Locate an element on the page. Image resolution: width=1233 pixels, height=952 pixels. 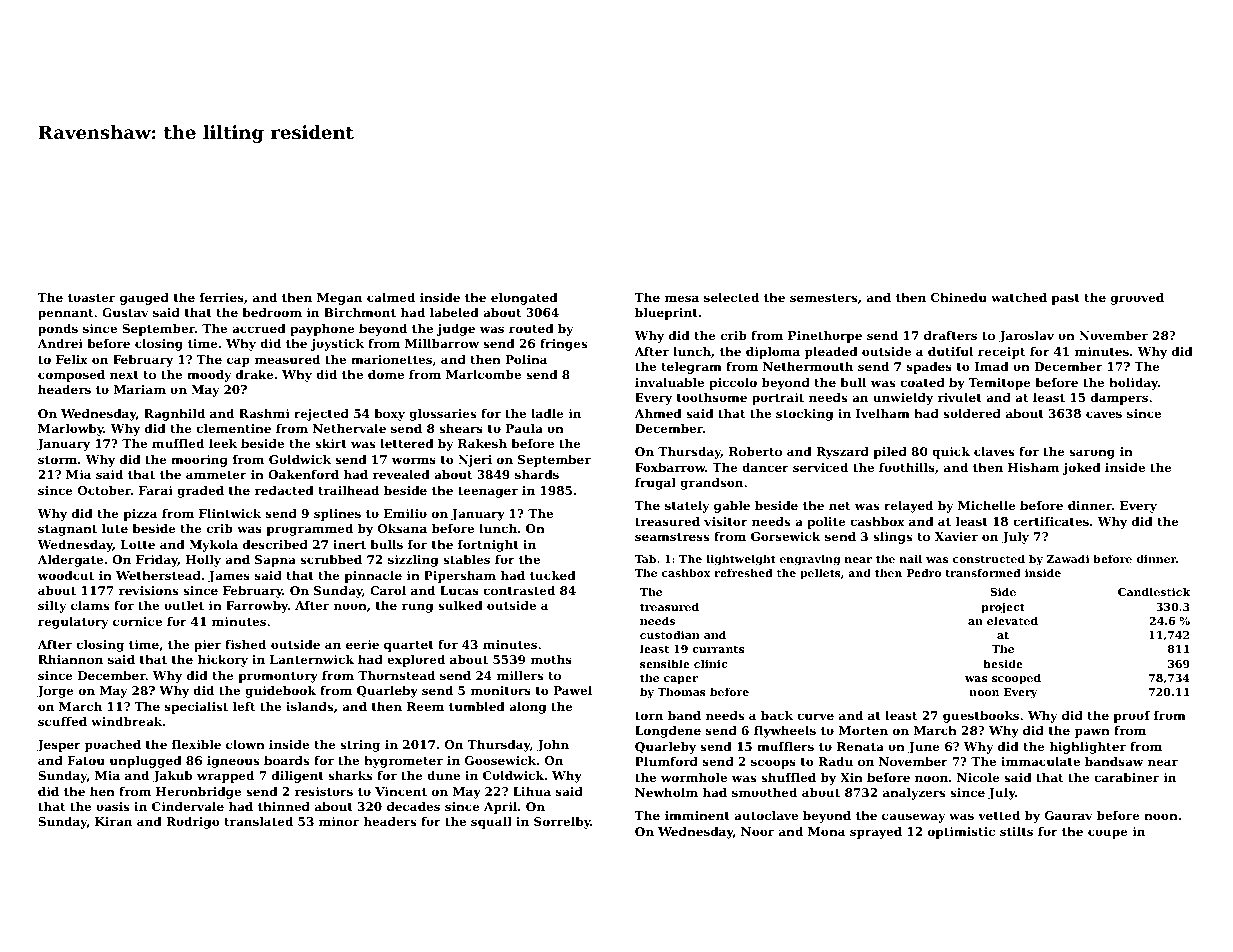
Sorrelby is located at coordinates (562, 823).
